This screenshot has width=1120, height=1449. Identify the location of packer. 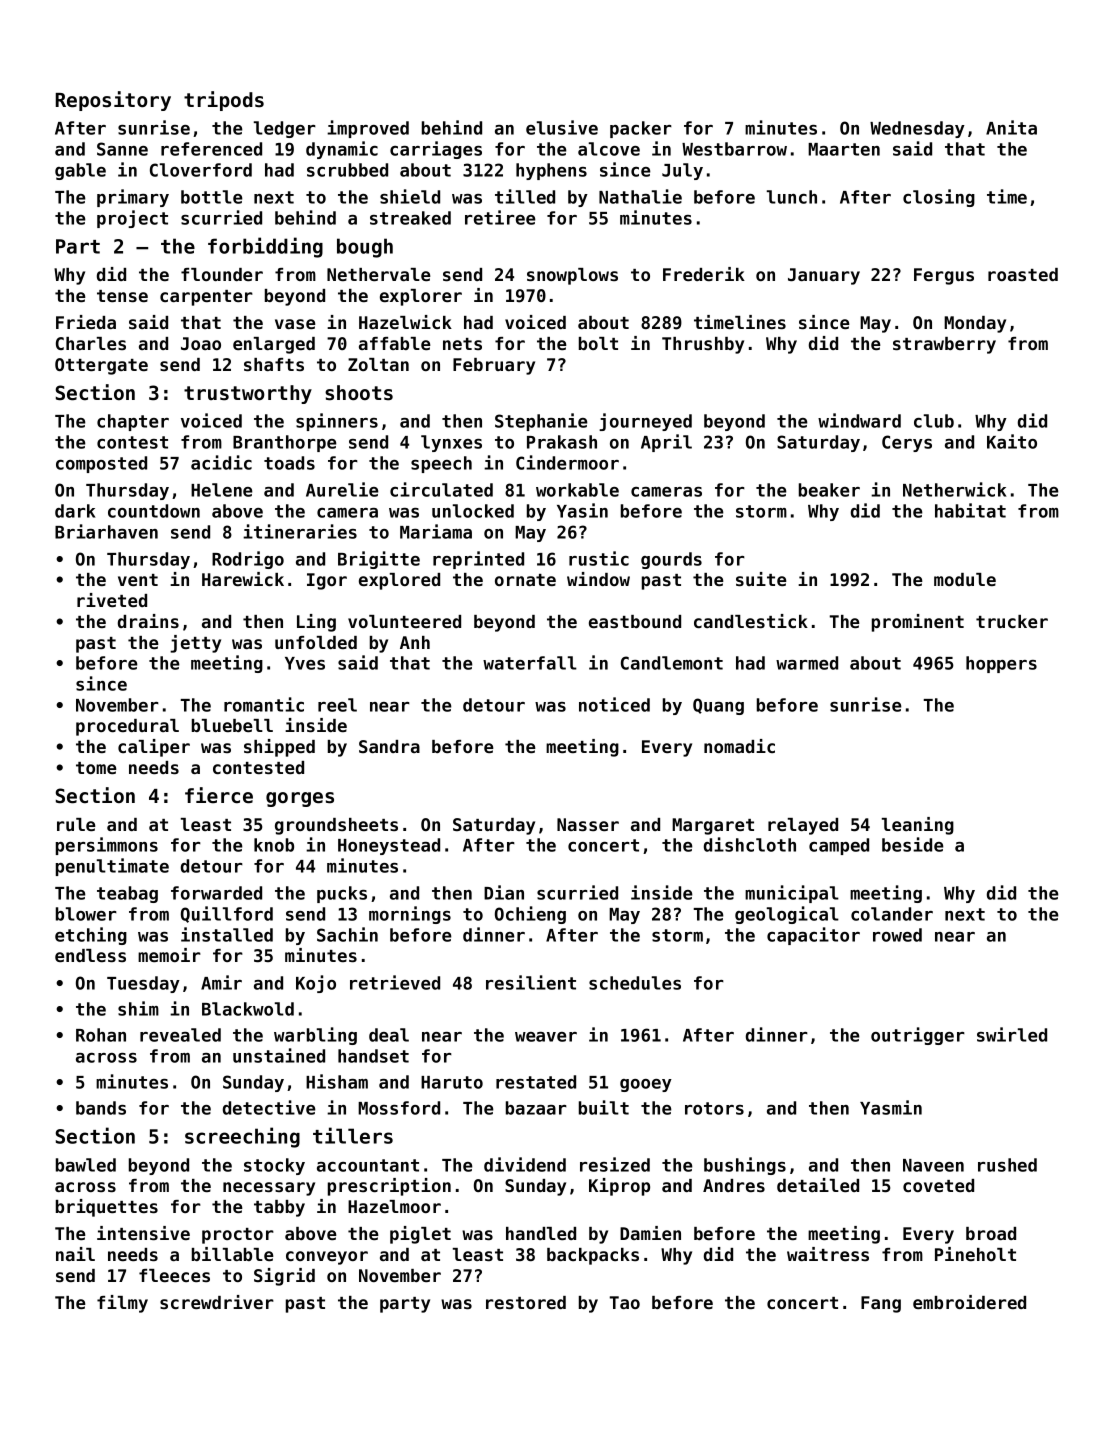
(641, 129).
